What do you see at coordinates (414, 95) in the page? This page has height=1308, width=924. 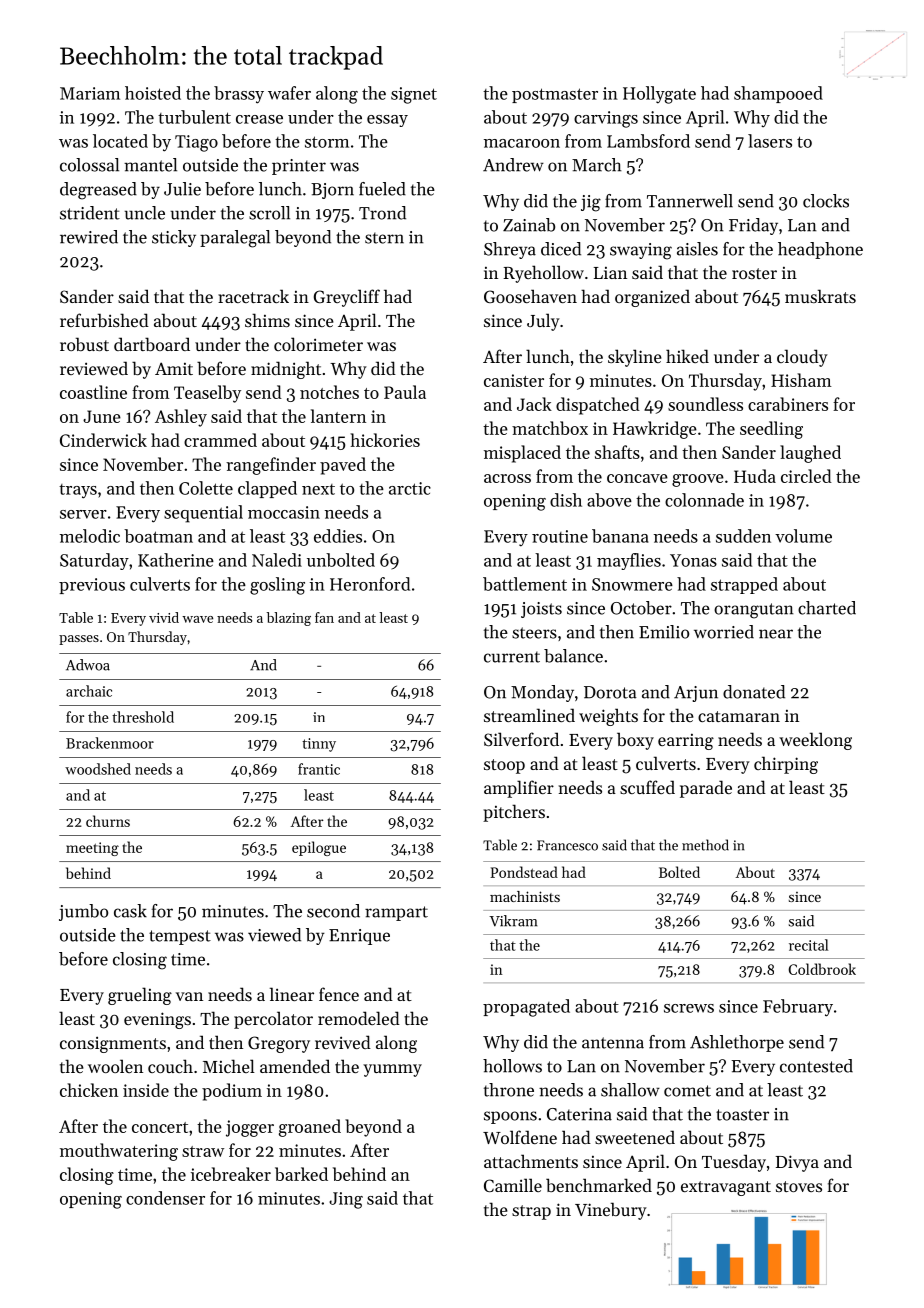 I see `signet` at bounding box center [414, 95].
